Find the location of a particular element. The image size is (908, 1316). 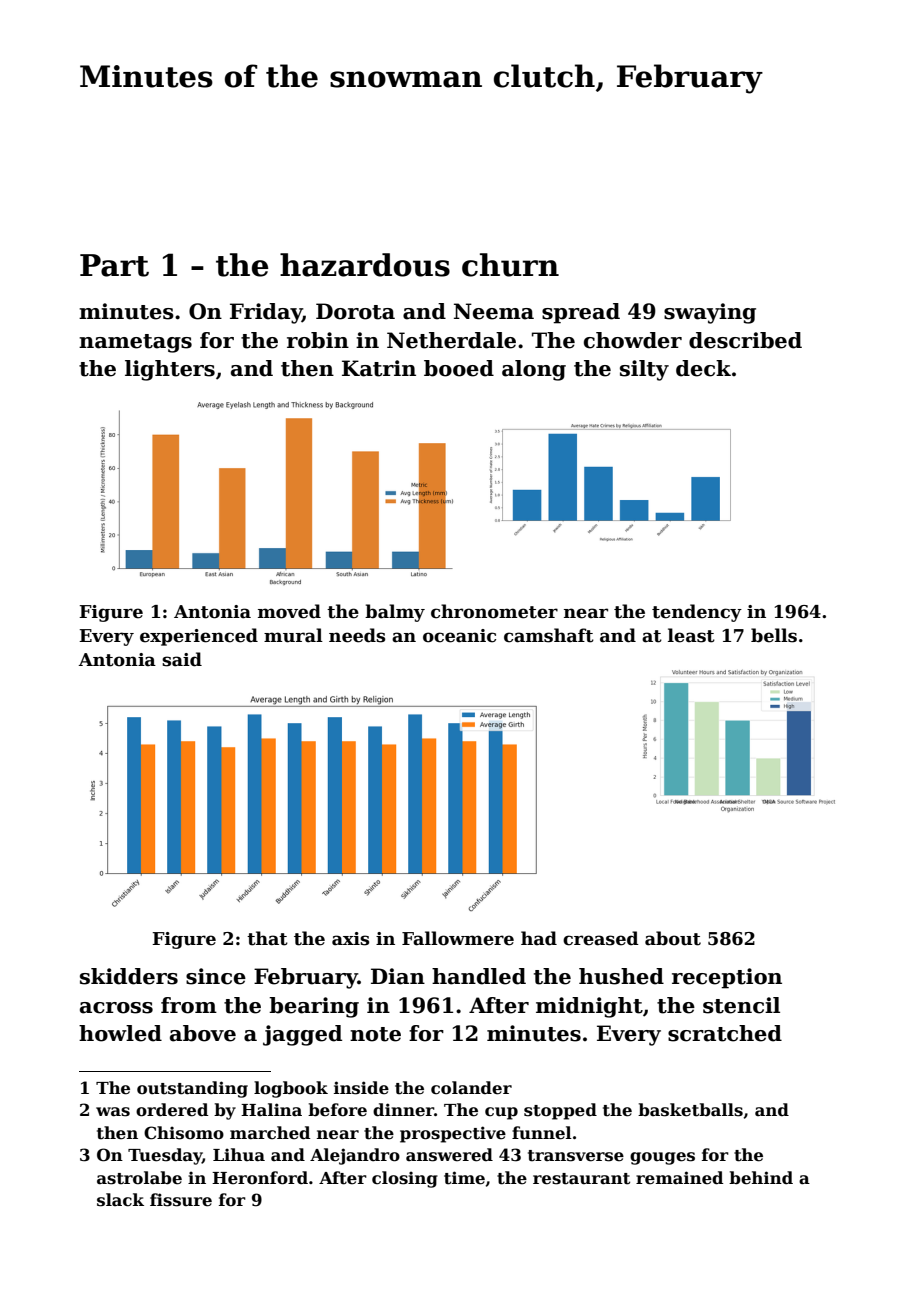

said is located at coordinates (182, 659).
